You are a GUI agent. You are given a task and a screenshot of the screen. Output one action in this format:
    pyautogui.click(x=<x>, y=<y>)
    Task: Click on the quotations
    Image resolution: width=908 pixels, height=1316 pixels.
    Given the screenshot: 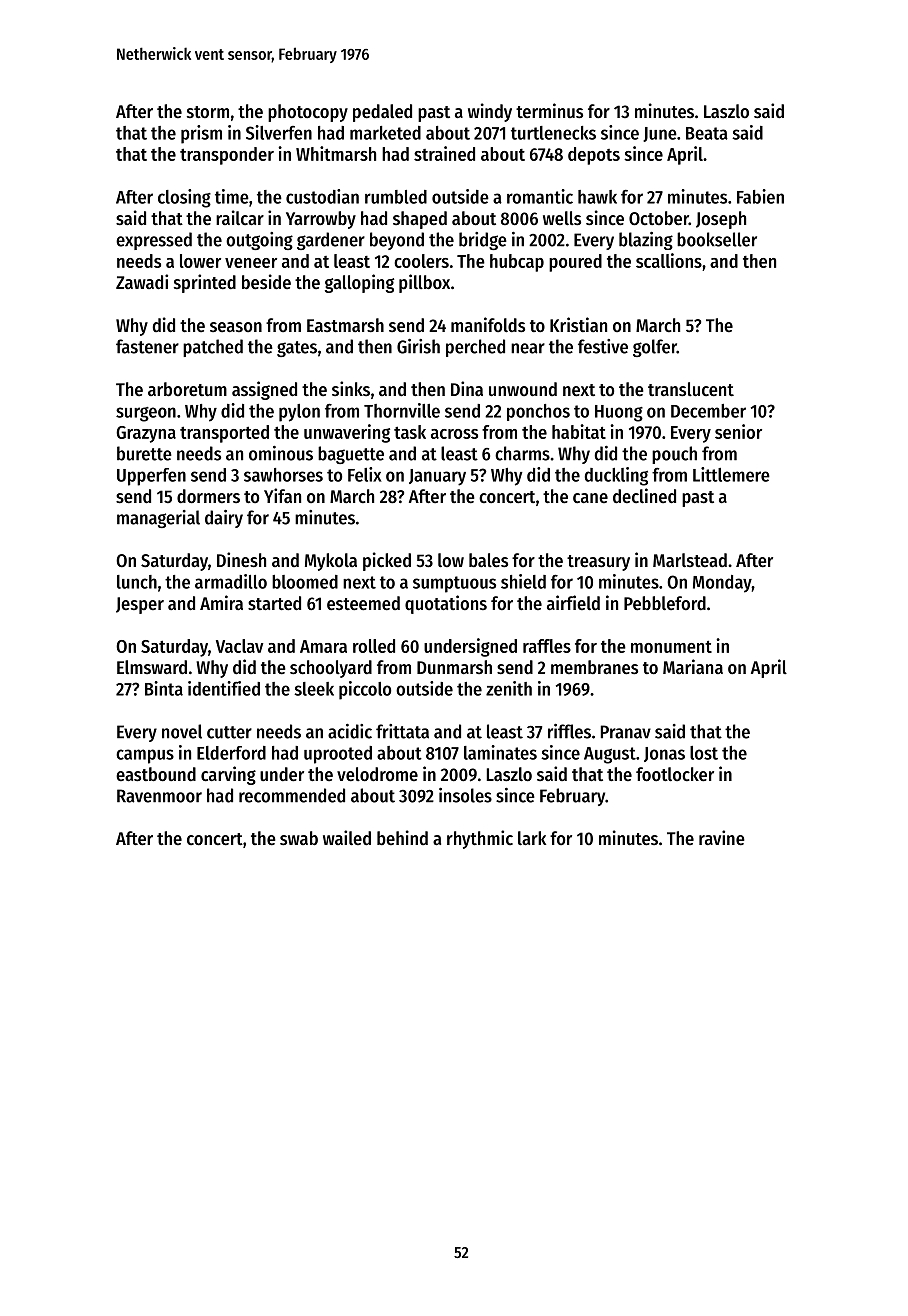 What is the action you would take?
    pyautogui.click(x=446, y=604)
